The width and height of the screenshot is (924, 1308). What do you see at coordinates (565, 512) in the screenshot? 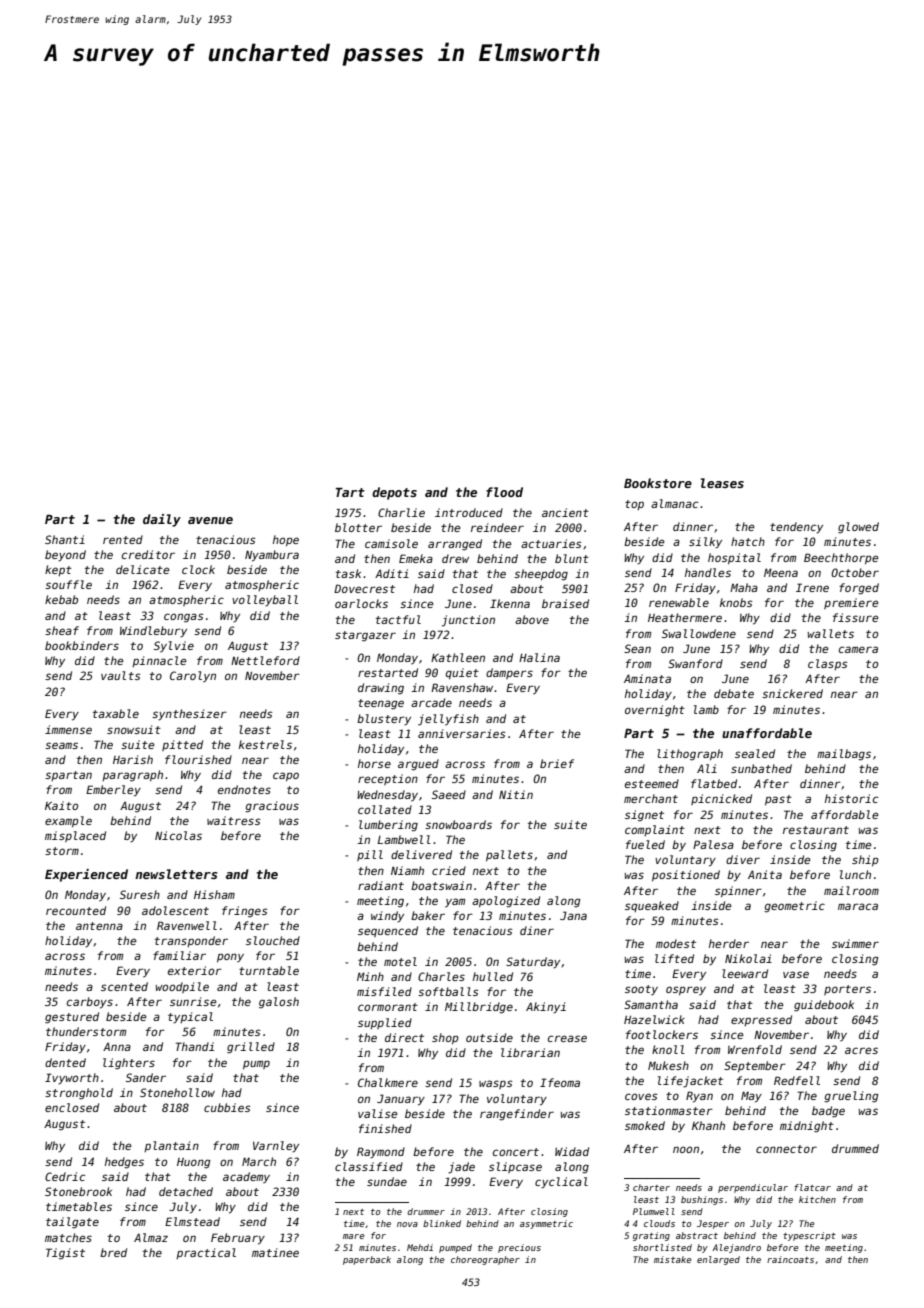
I see `ancient` at bounding box center [565, 512].
